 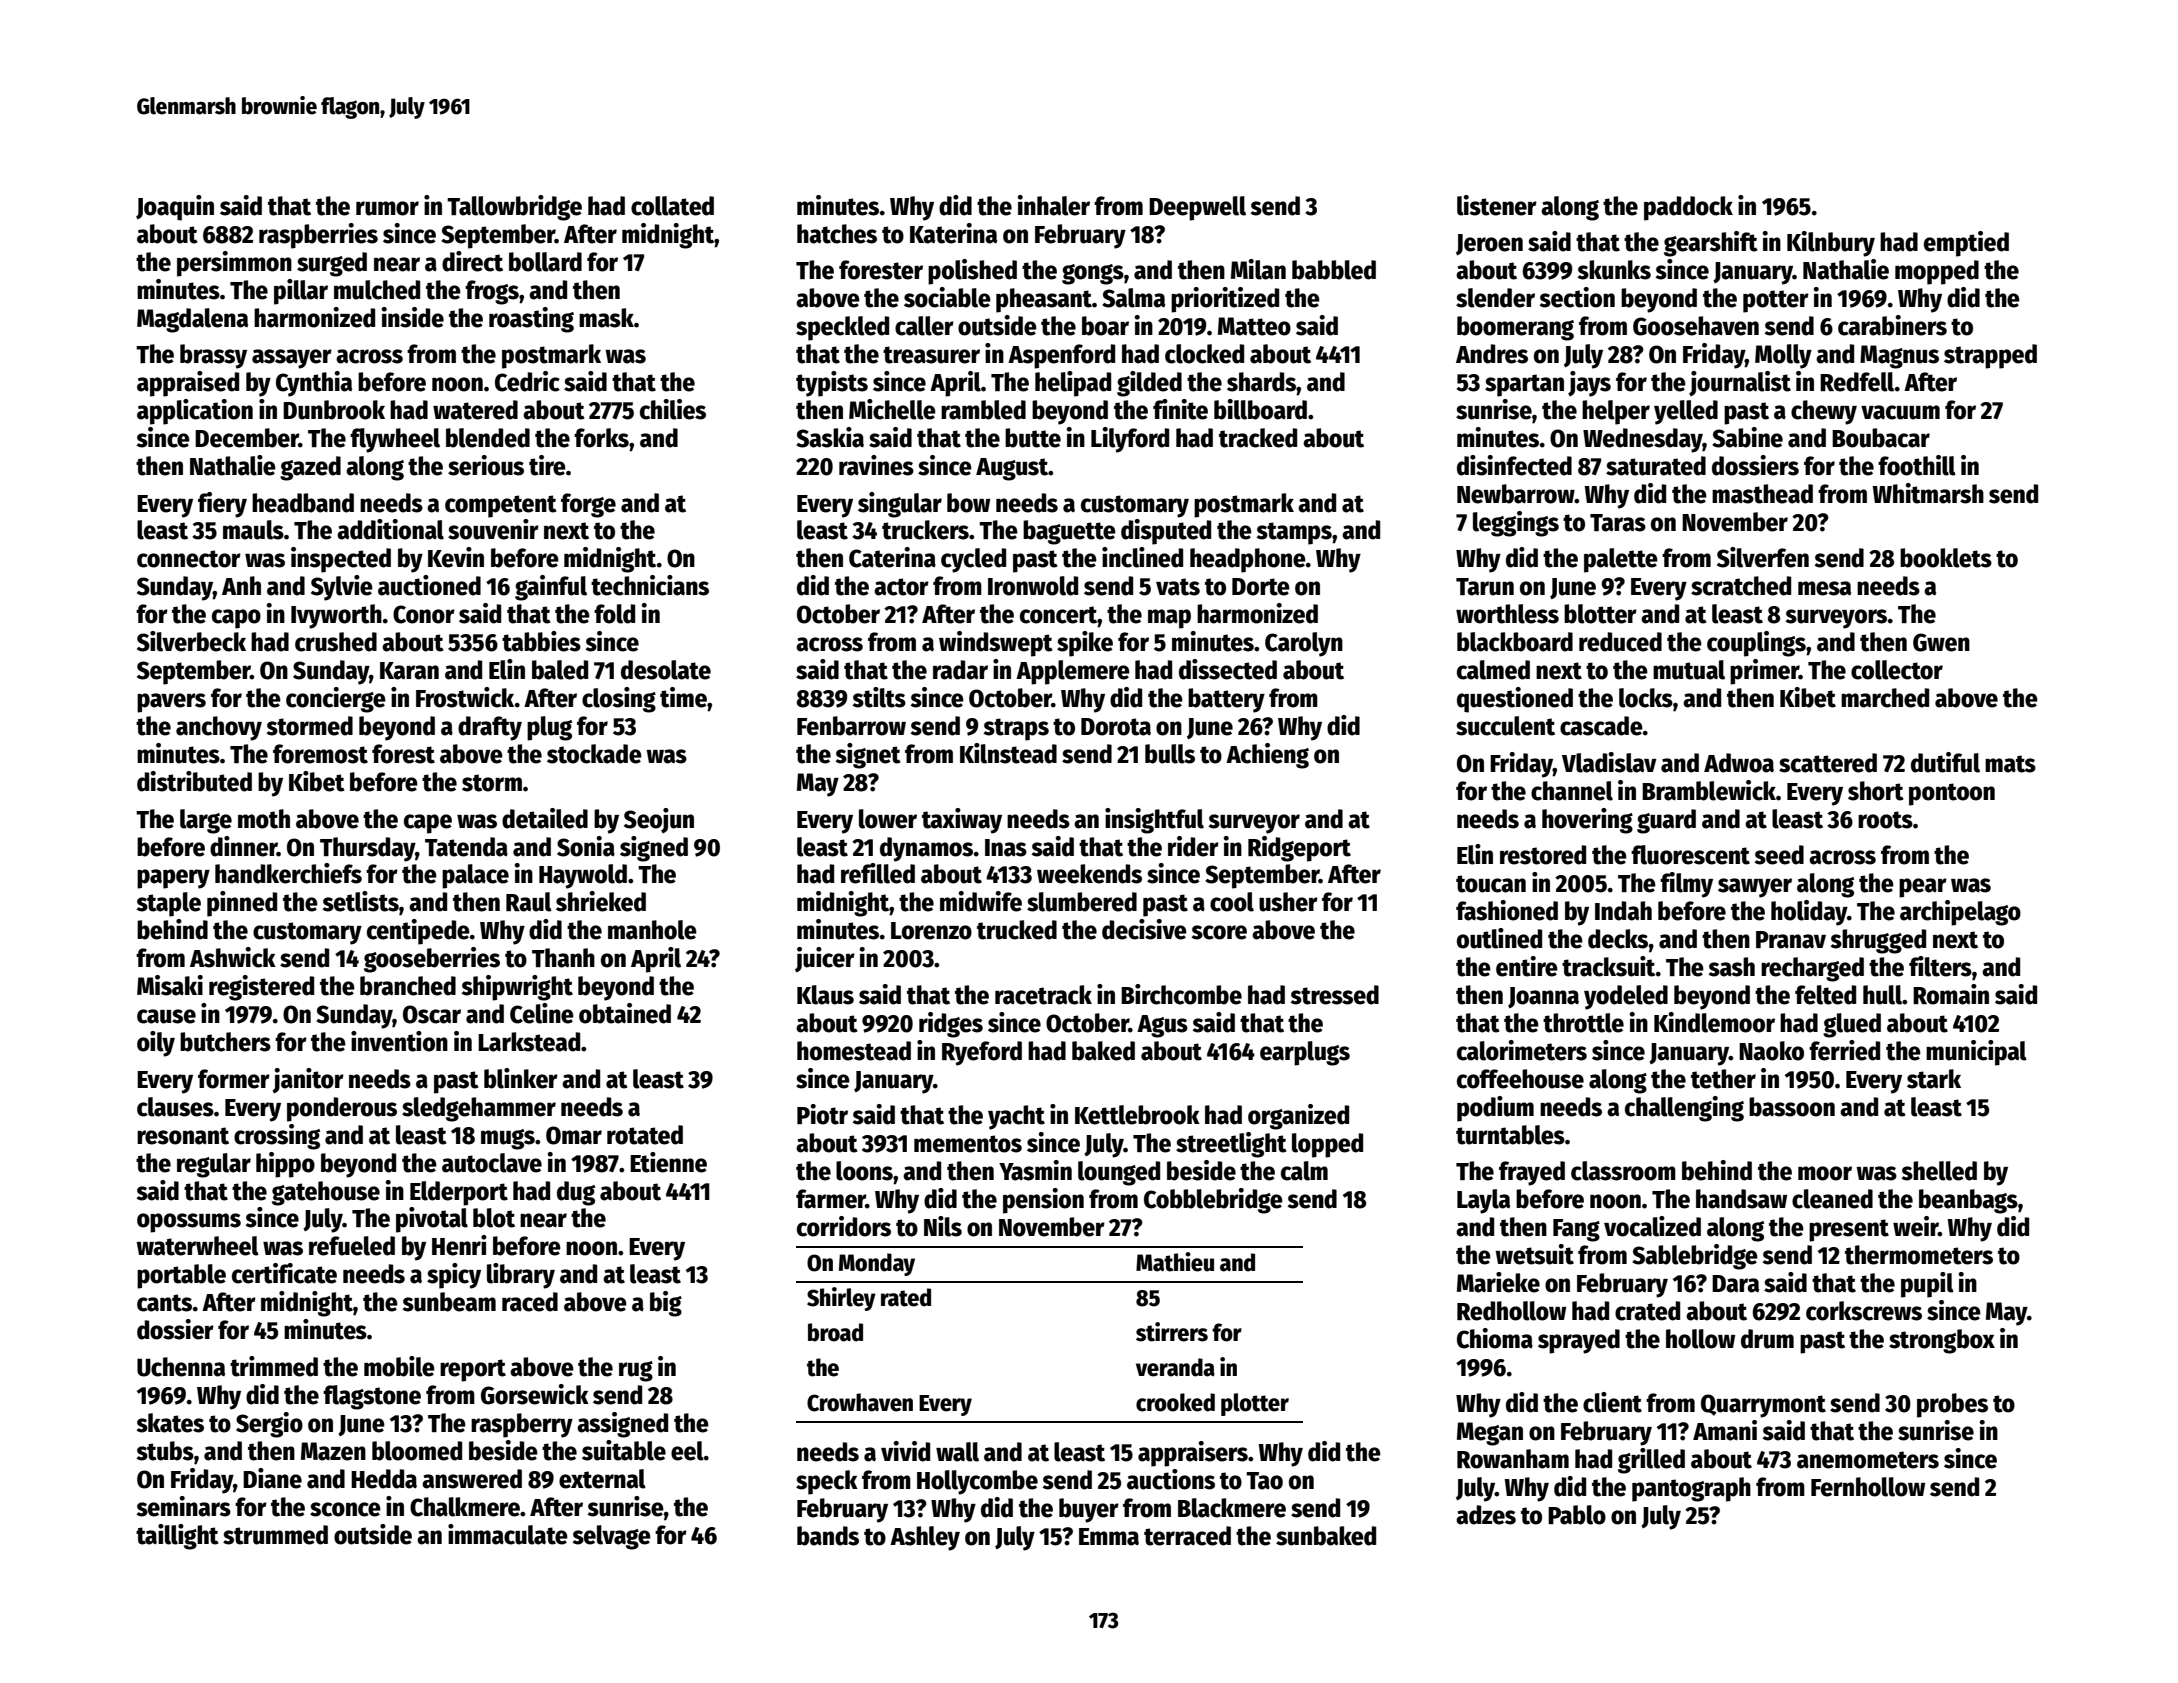 I want to click on Silverfen, so click(x=1763, y=557).
